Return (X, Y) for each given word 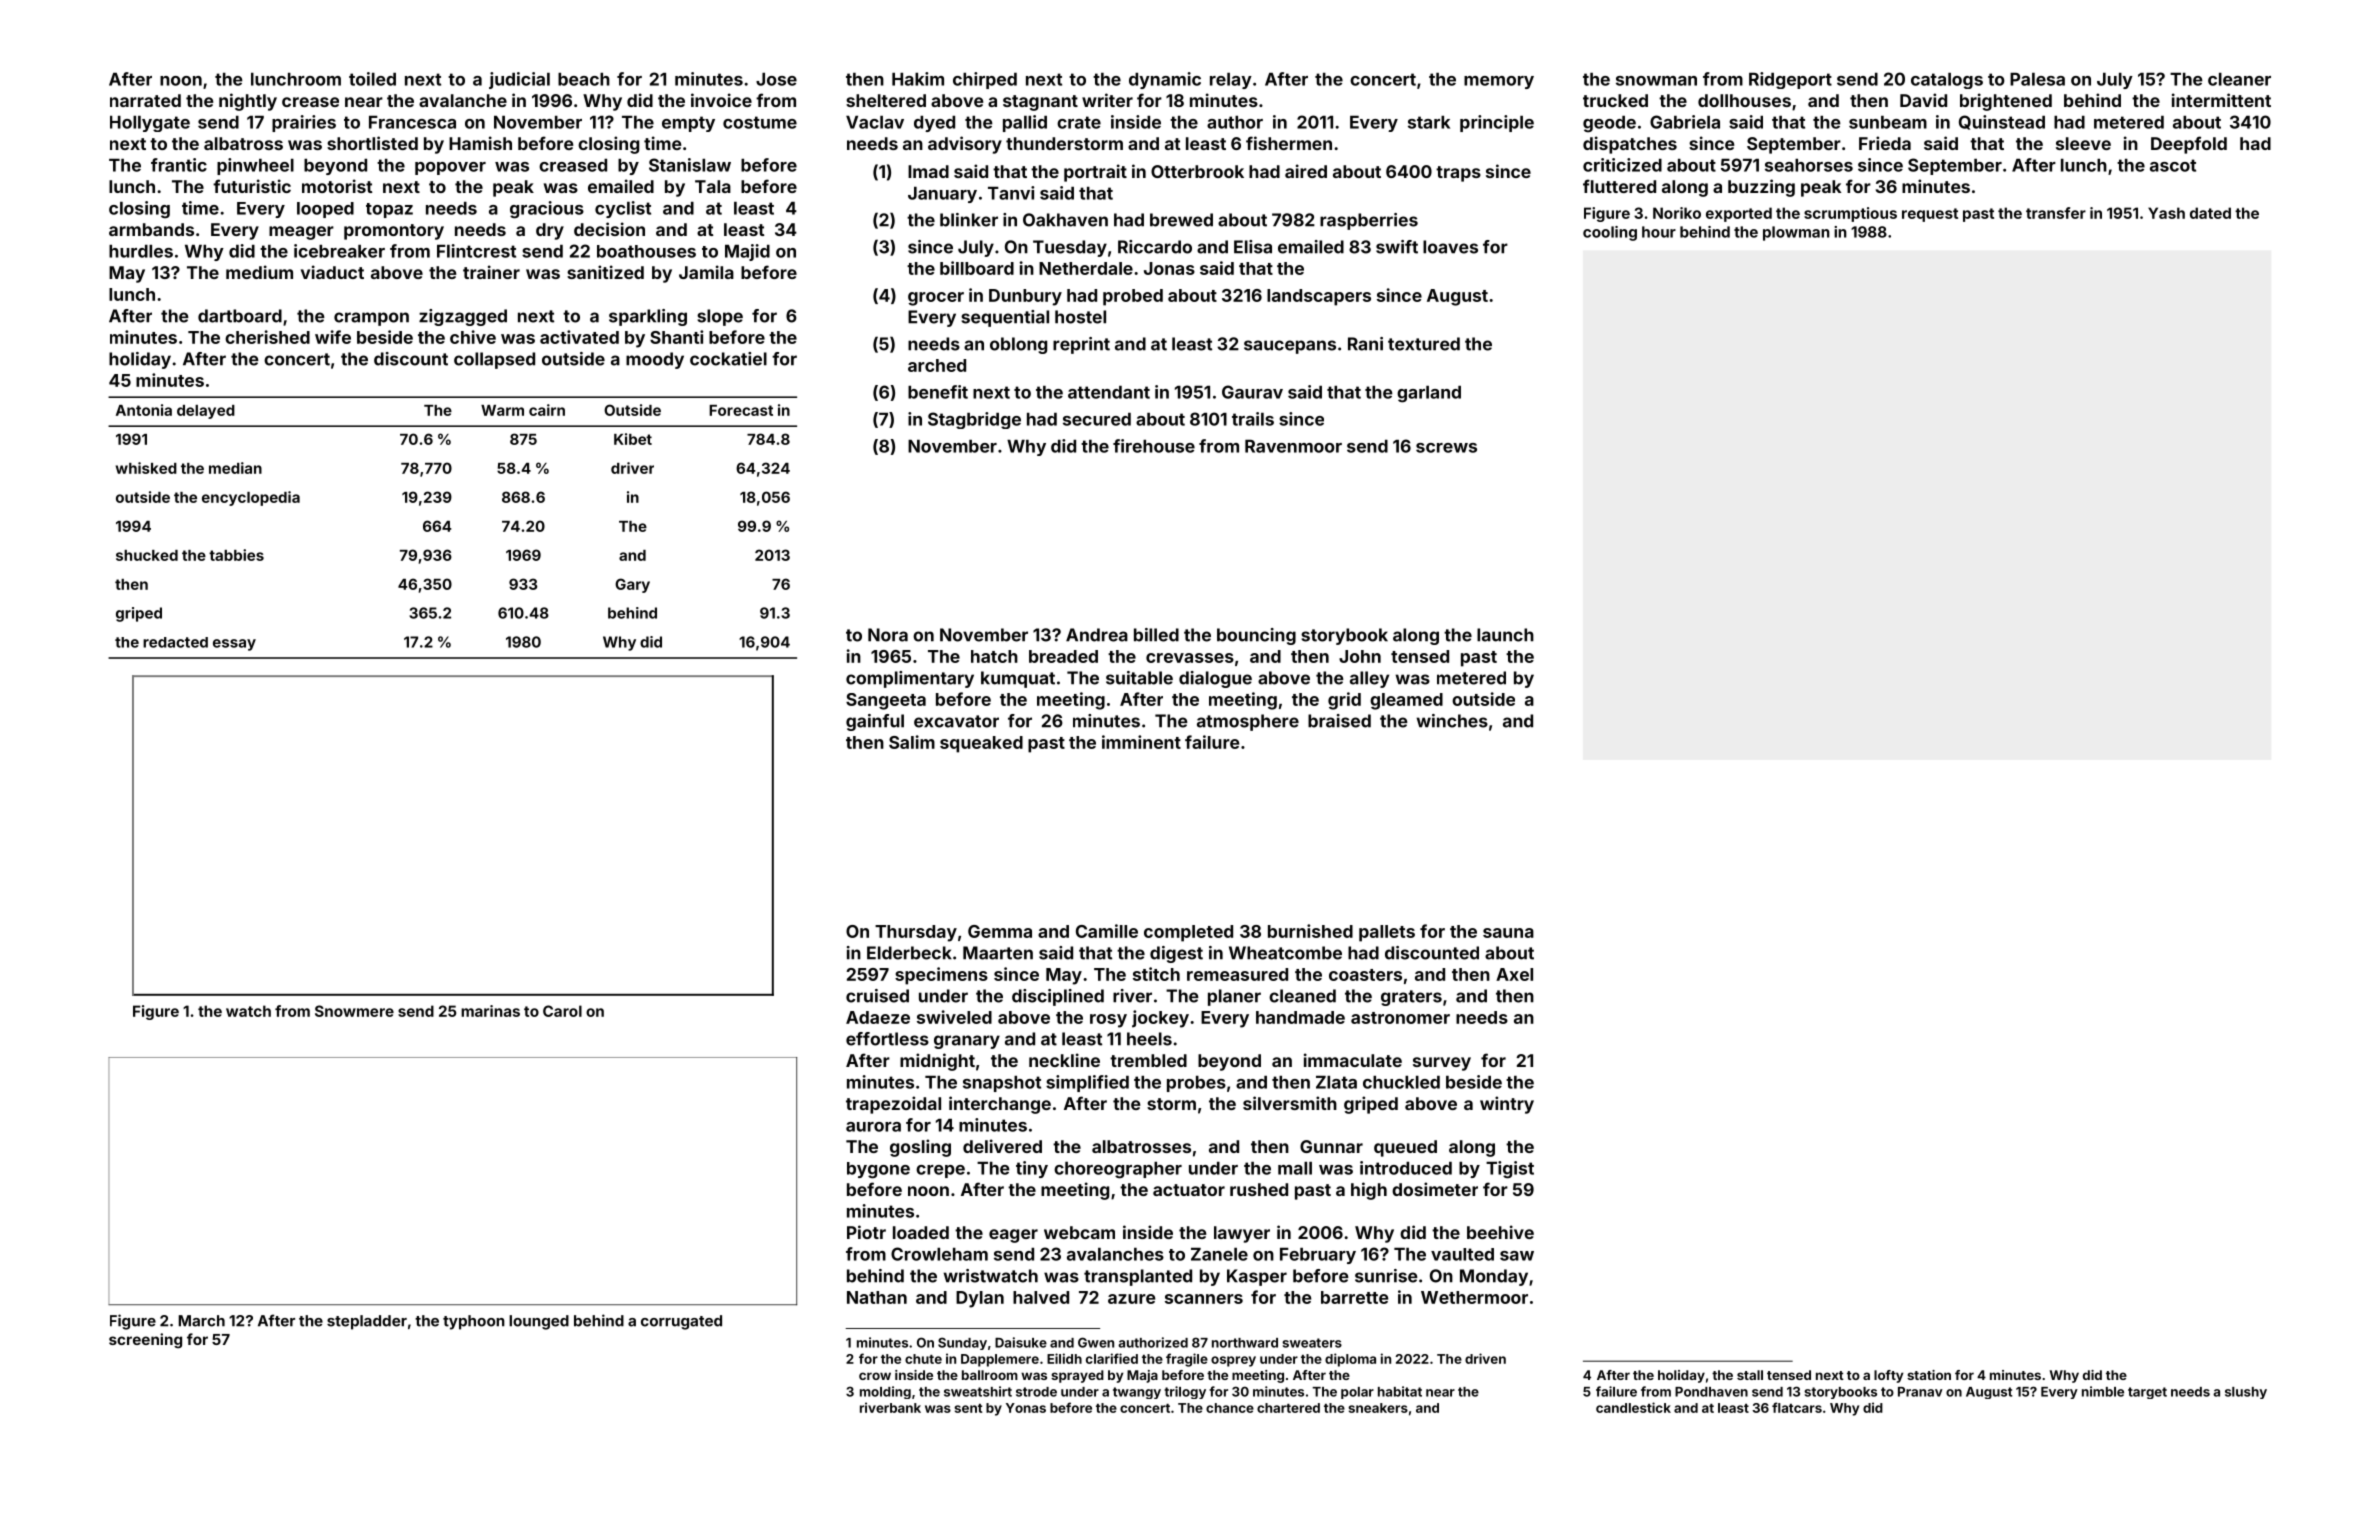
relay (1231, 81)
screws (1446, 448)
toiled (372, 79)
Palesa (2037, 79)
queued (1405, 1148)
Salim (912, 742)
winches (1452, 721)
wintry (1507, 1105)
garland (1429, 394)
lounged (539, 1322)
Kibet (633, 439)
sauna (1508, 933)
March (201, 1321)
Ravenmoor (1293, 446)
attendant (1109, 392)
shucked (147, 555)
